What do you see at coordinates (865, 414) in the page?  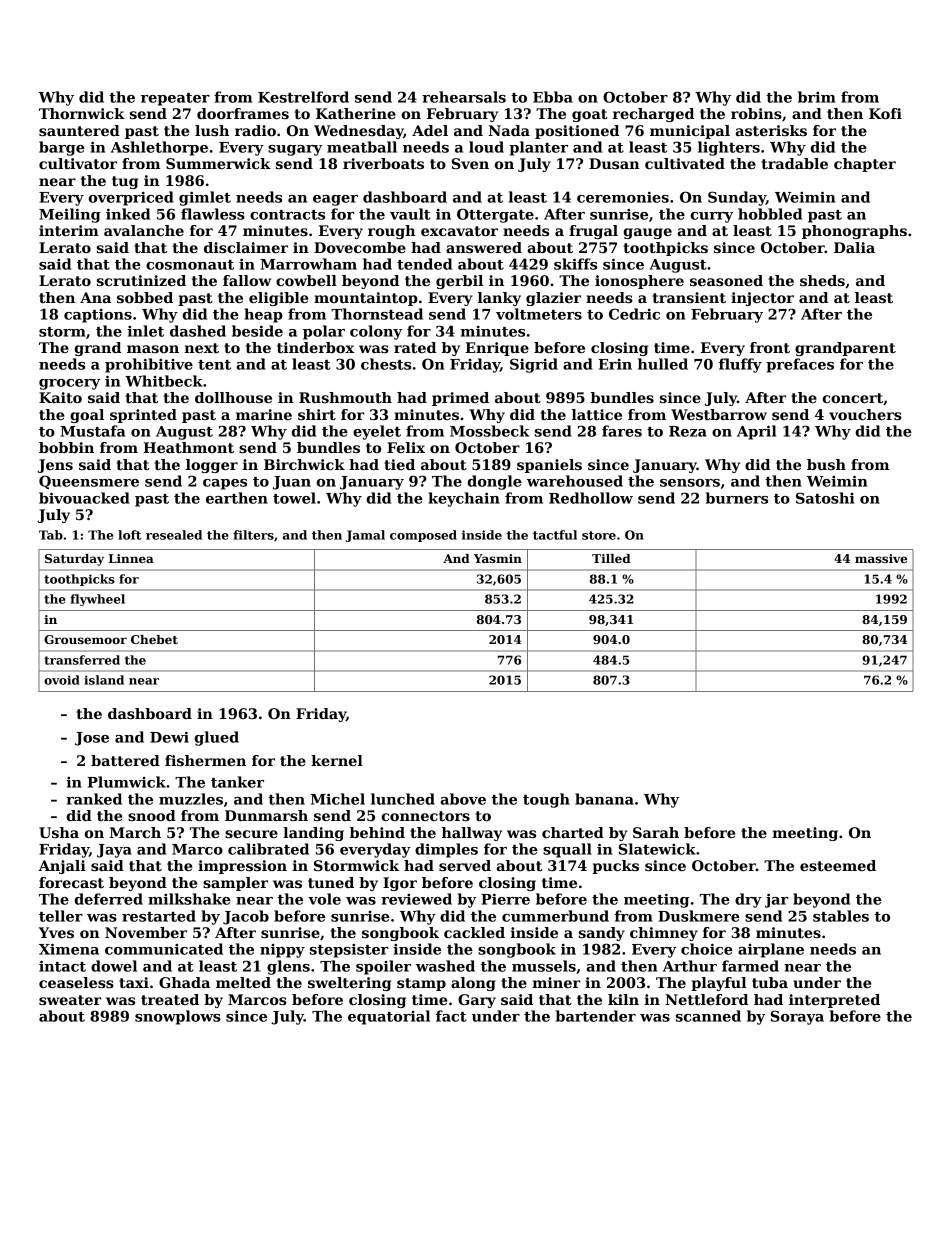 I see `vouchers` at bounding box center [865, 414].
